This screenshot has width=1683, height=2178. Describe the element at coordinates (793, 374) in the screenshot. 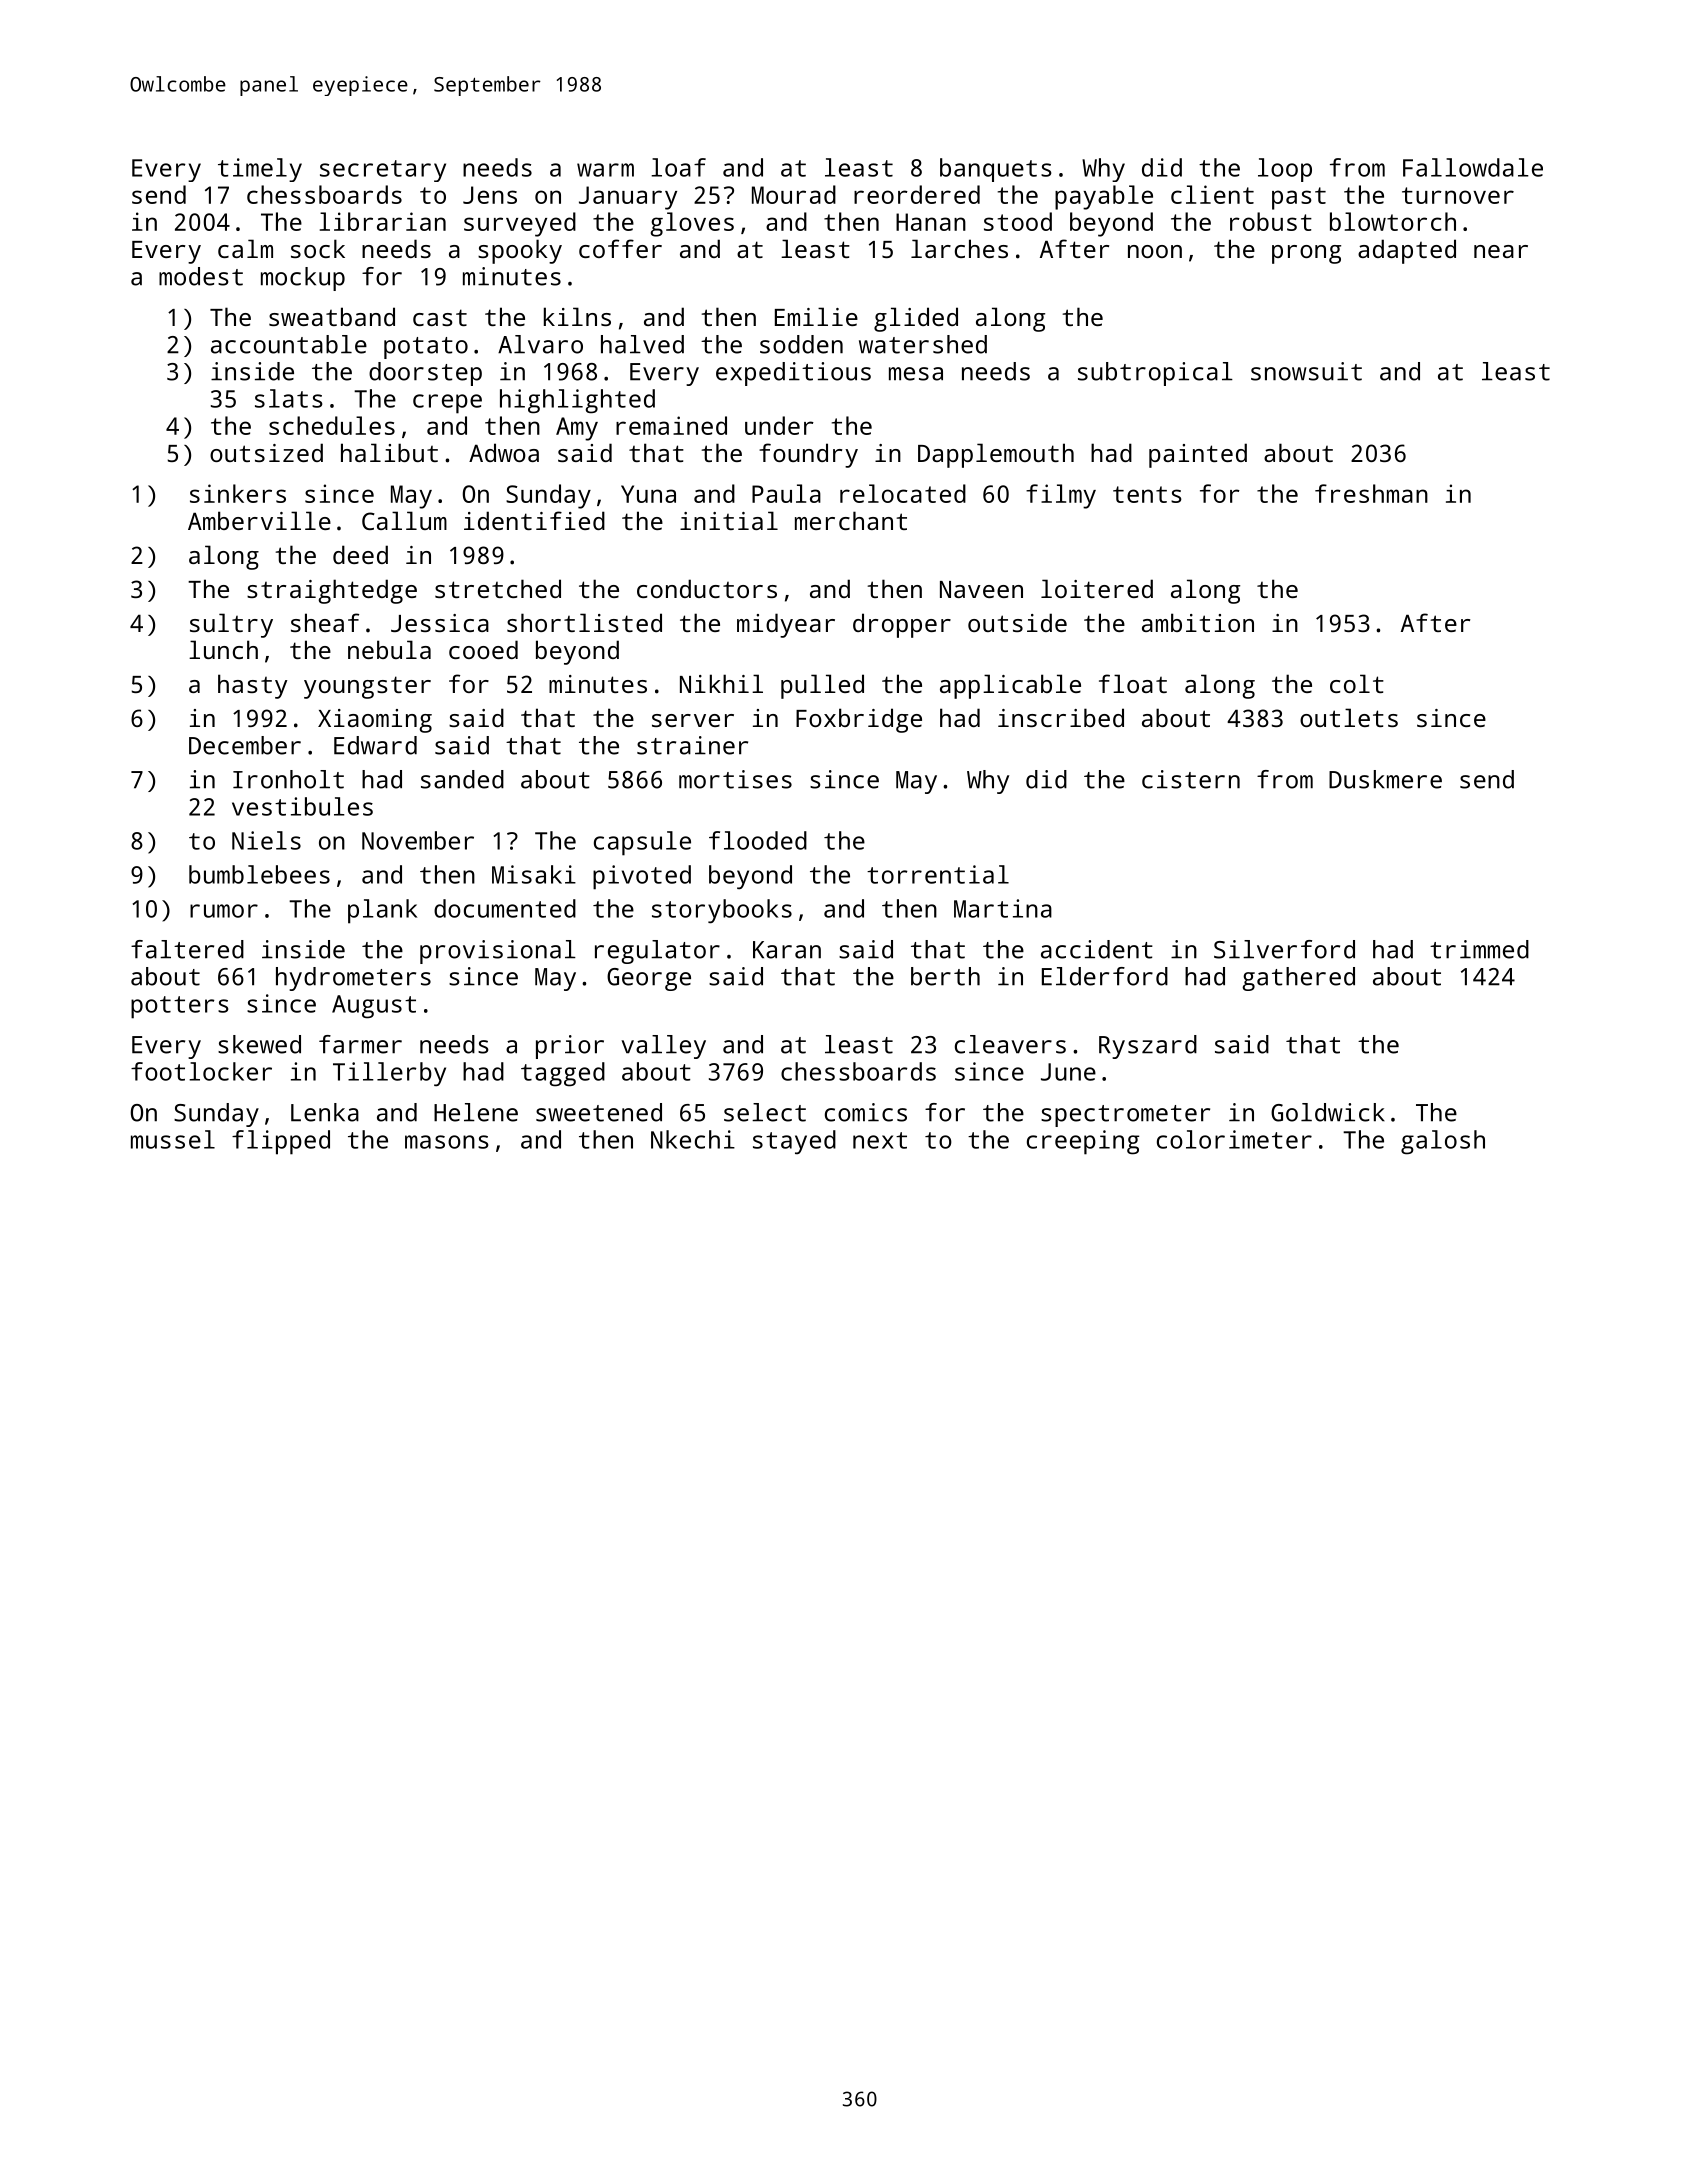

I see `expeditious` at that location.
